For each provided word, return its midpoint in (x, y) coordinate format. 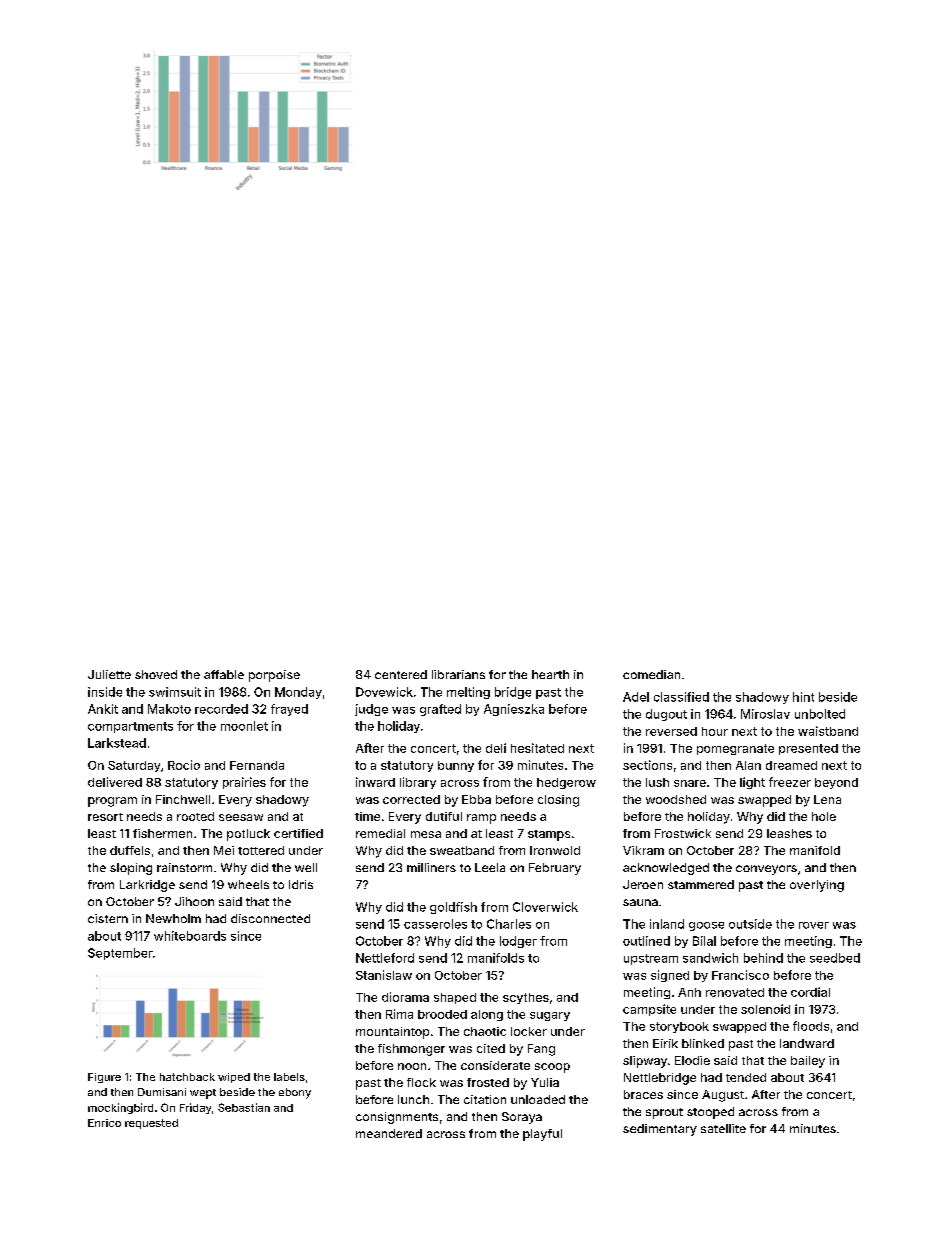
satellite (723, 1128)
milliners (431, 867)
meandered (389, 1133)
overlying (817, 886)
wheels (248, 884)
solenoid (765, 1009)
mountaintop (392, 1033)
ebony (295, 1093)
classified (681, 697)
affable (224, 674)
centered (401, 674)
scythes (526, 998)
